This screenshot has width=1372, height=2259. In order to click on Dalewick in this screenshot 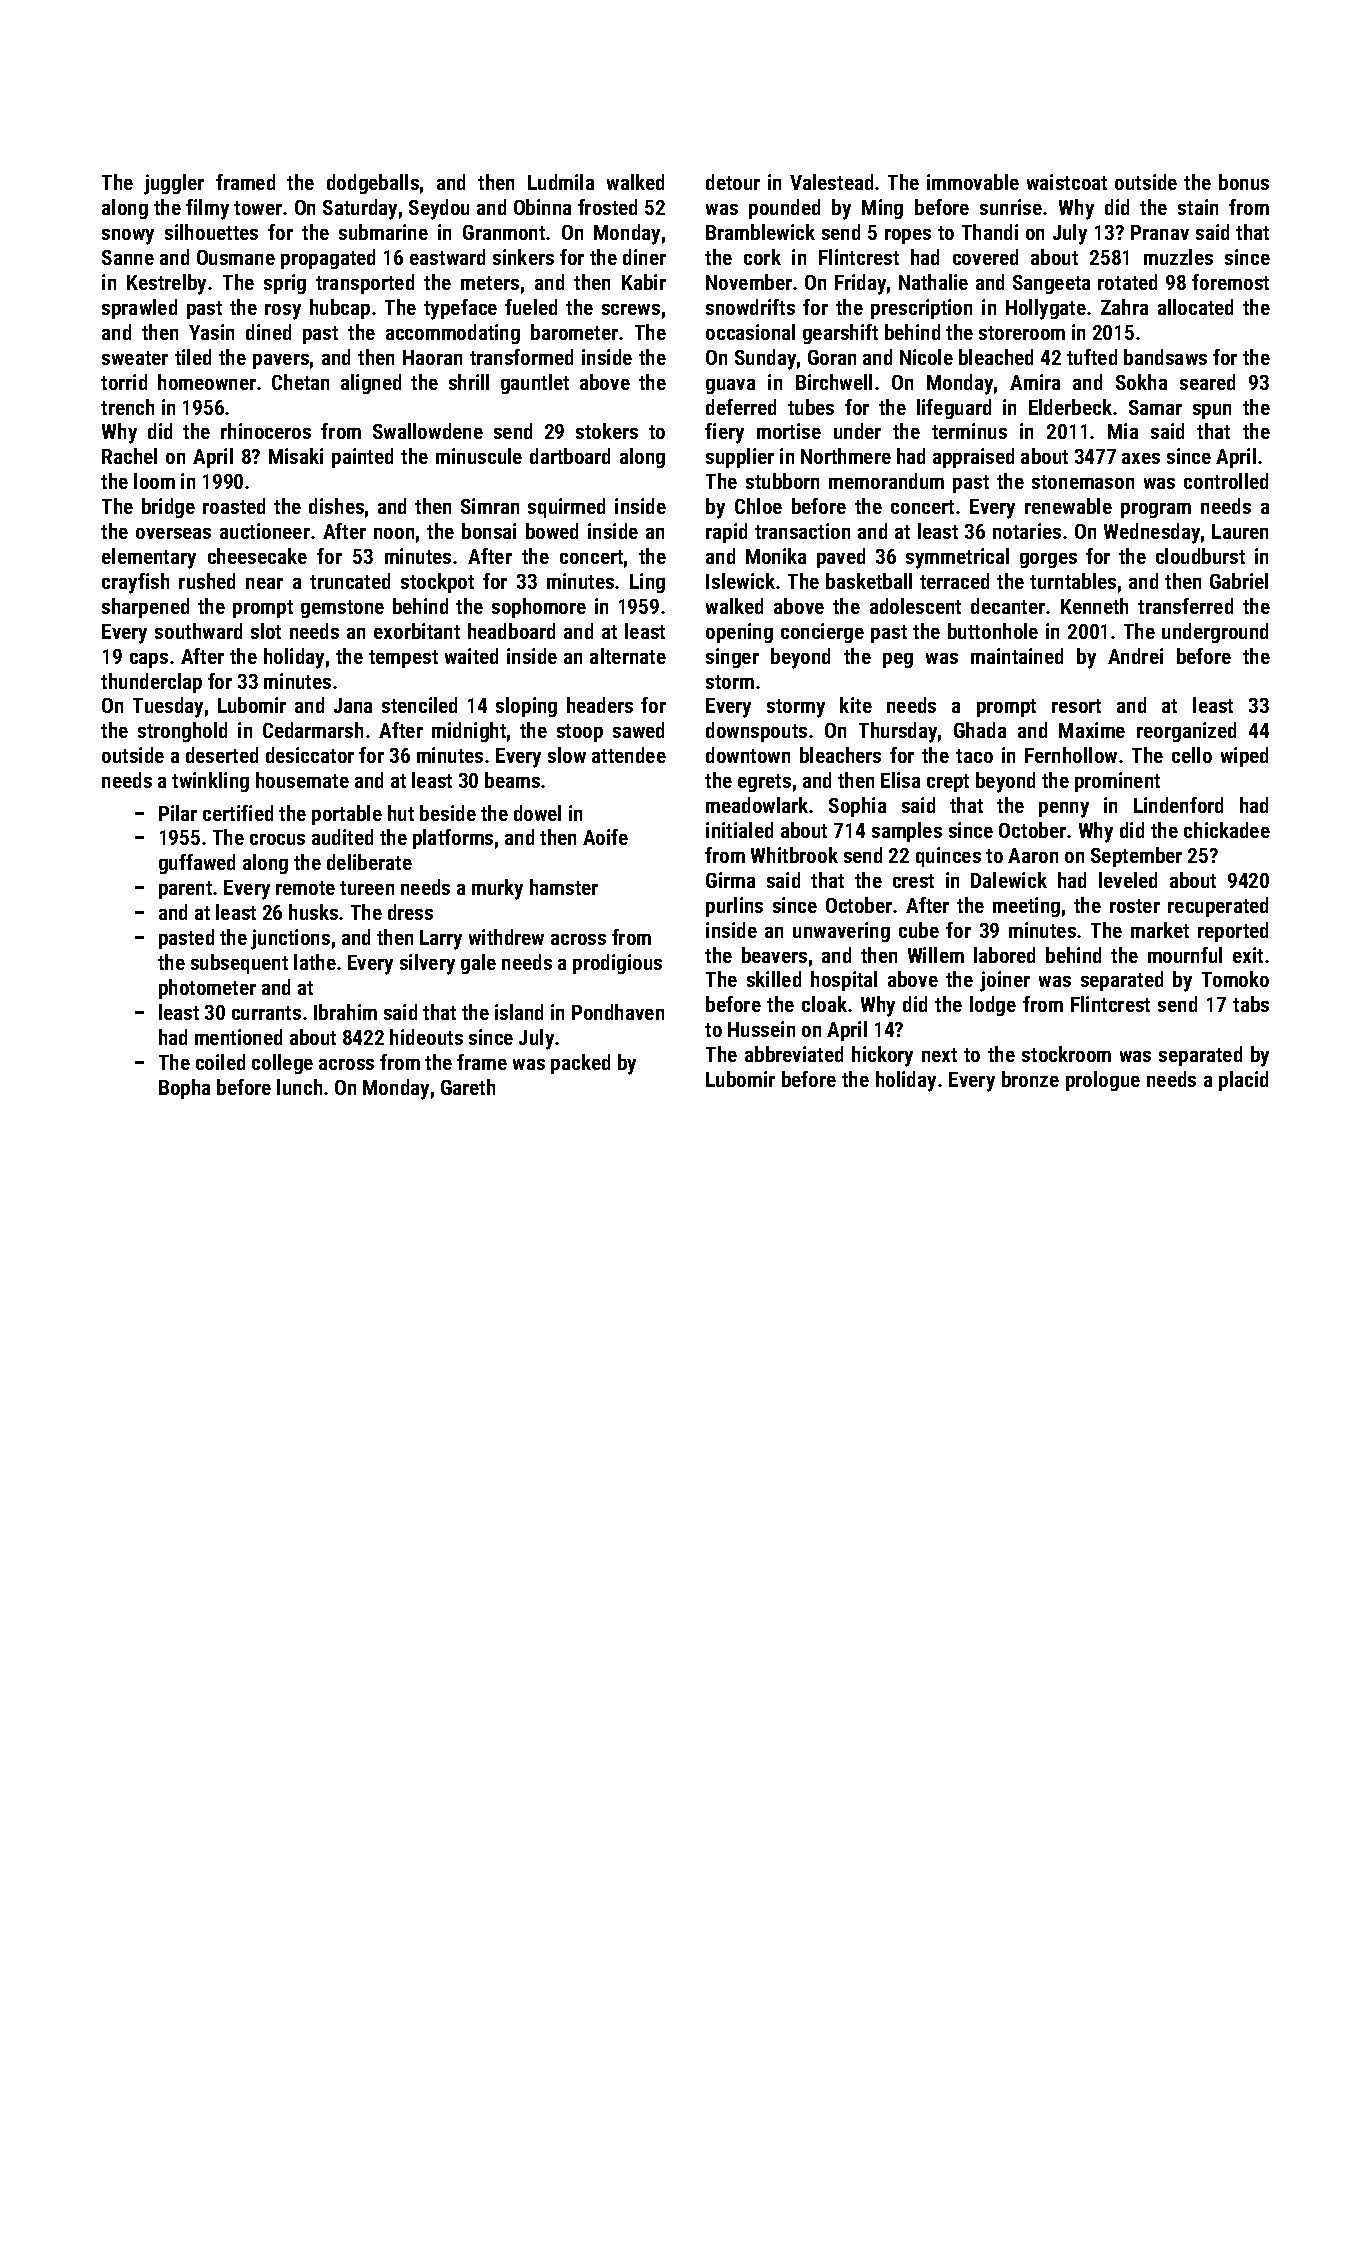, I will do `click(1009, 880)`.
